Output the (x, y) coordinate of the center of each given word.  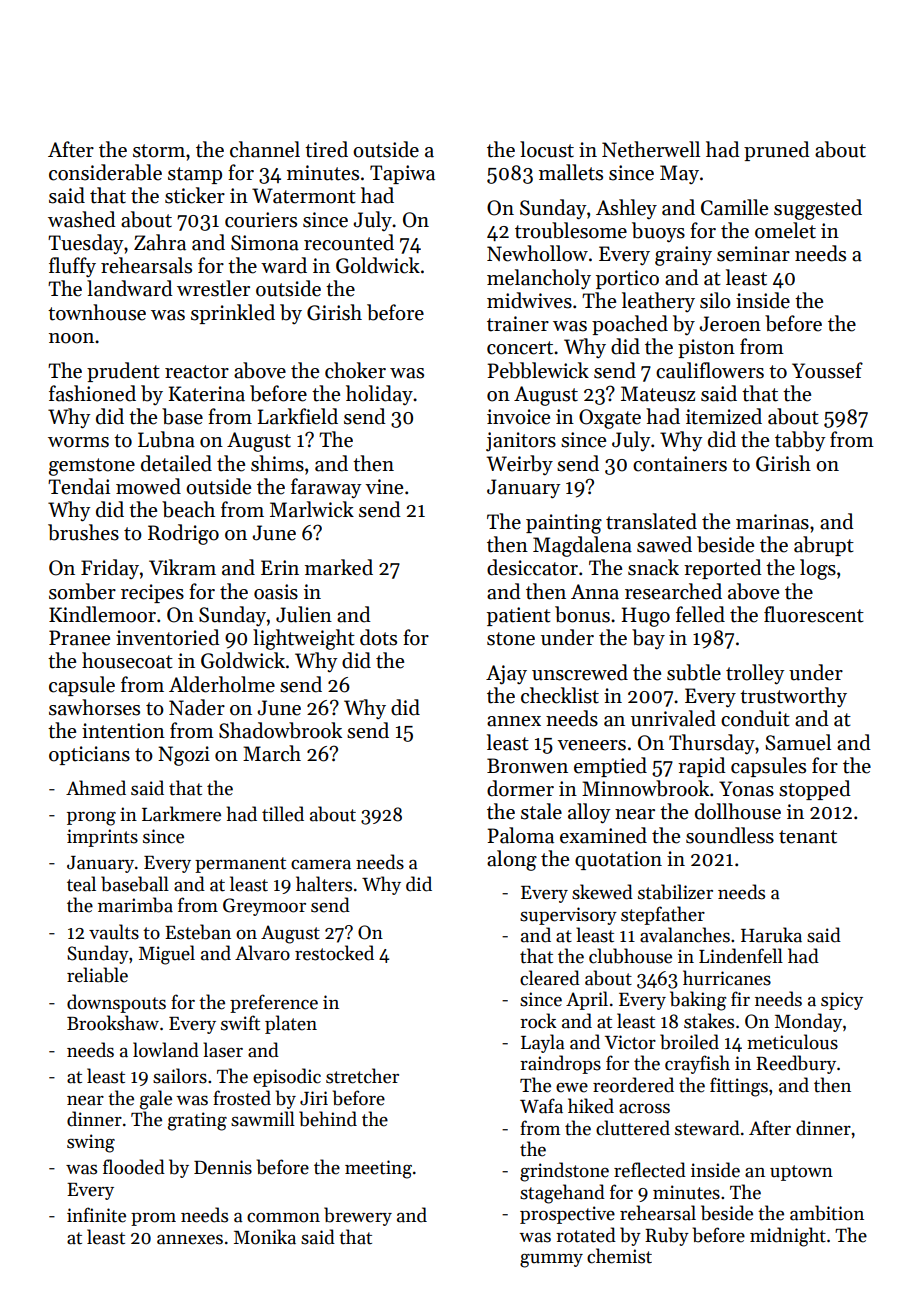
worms (78, 442)
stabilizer (675, 892)
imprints (102, 838)
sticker (195, 195)
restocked (334, 953)
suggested (818, 209)
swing (91, 1143)
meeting (378, 1169)
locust (547, 149)
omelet (785, 230)
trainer (518, 324)
